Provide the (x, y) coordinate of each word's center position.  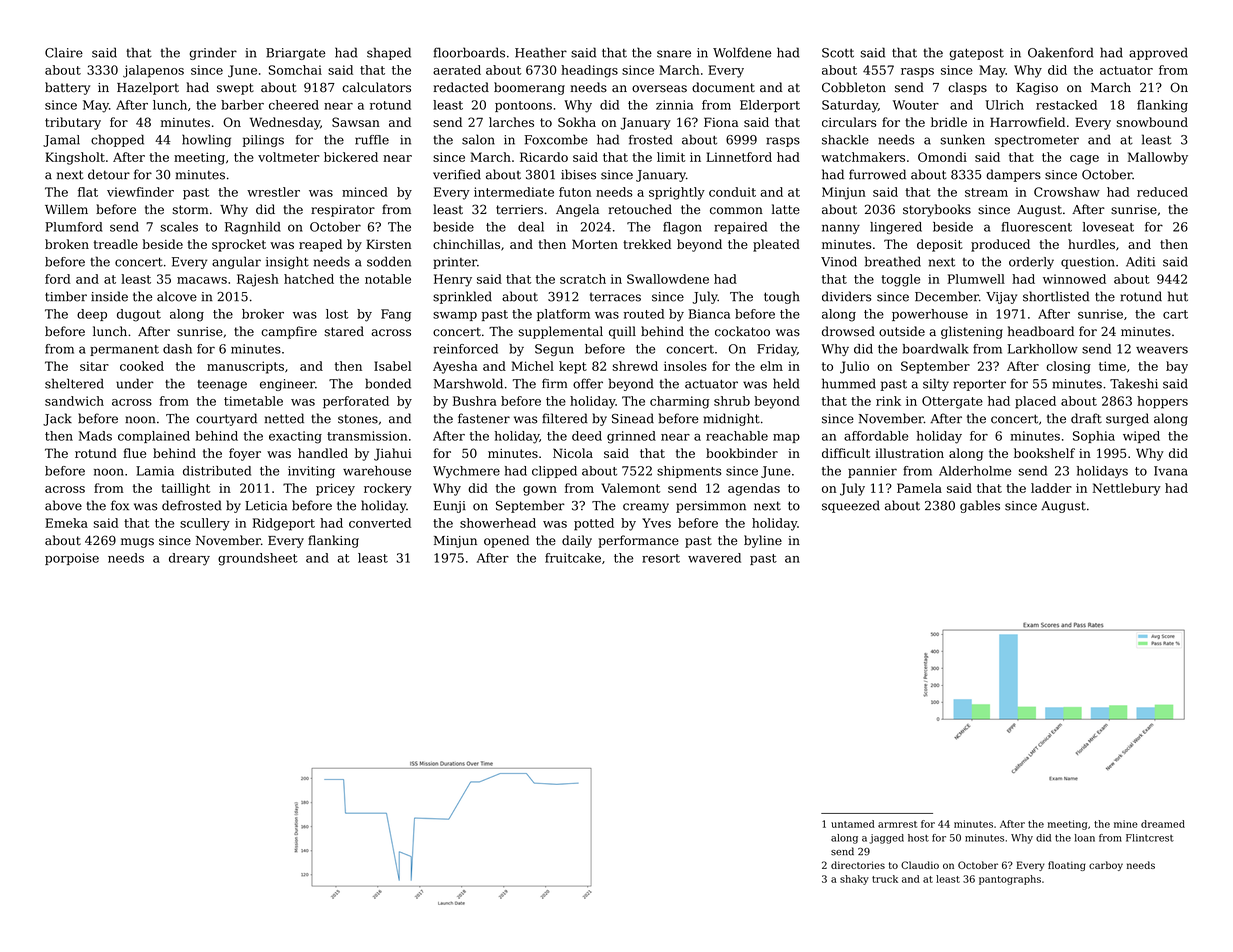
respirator (343, 211)
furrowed (877, 174)
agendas (754, 489)
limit (671, 157)
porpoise (72, 559)
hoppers (1162, 402)
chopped (117, 140)
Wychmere (466, 472)
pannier (872, 472)
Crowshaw (1067, 192)
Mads (95, 436)
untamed (853, 824)
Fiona (721, 122)
